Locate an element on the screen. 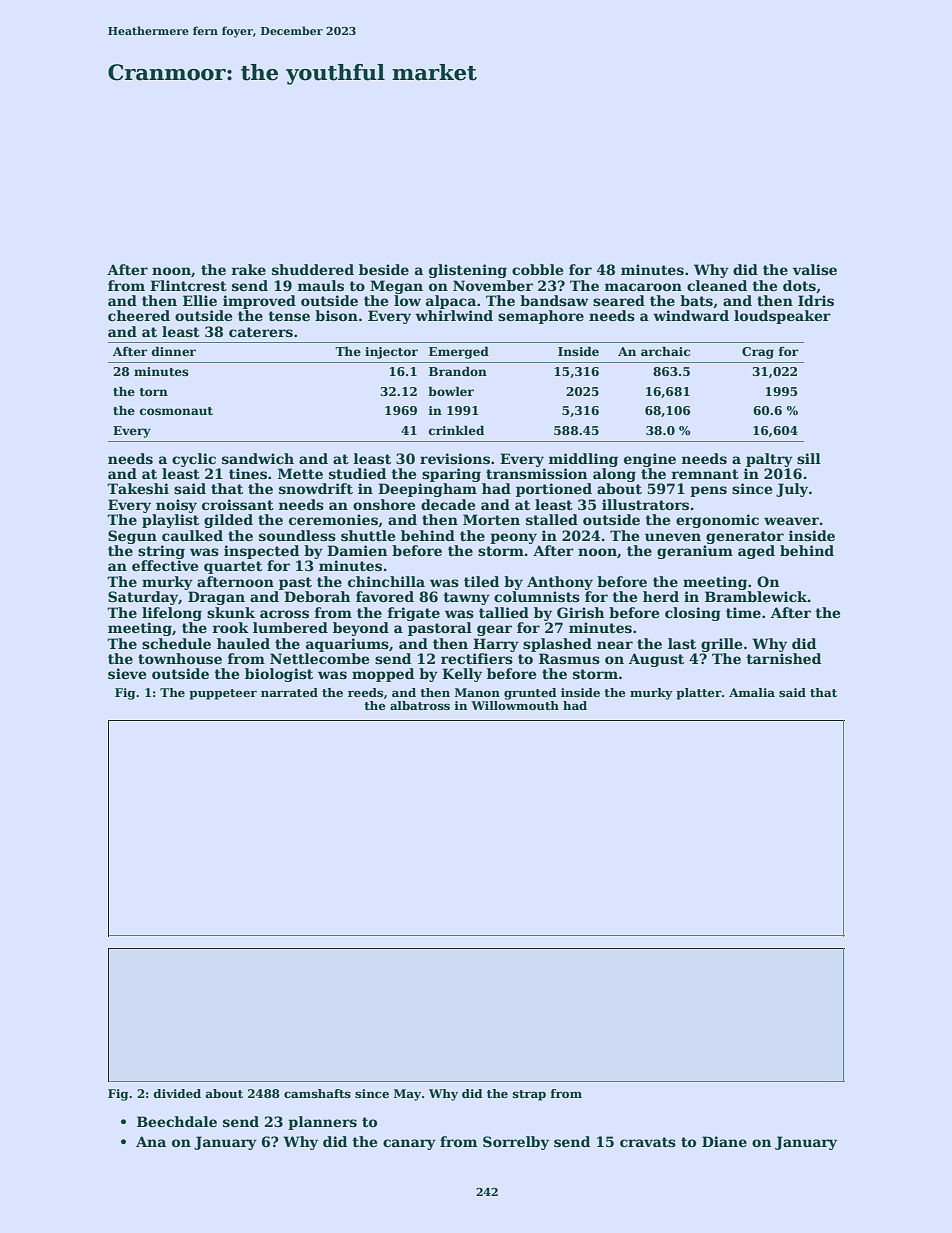 The image size is (952, 1233). injector is located at coordinates (391, 353).
